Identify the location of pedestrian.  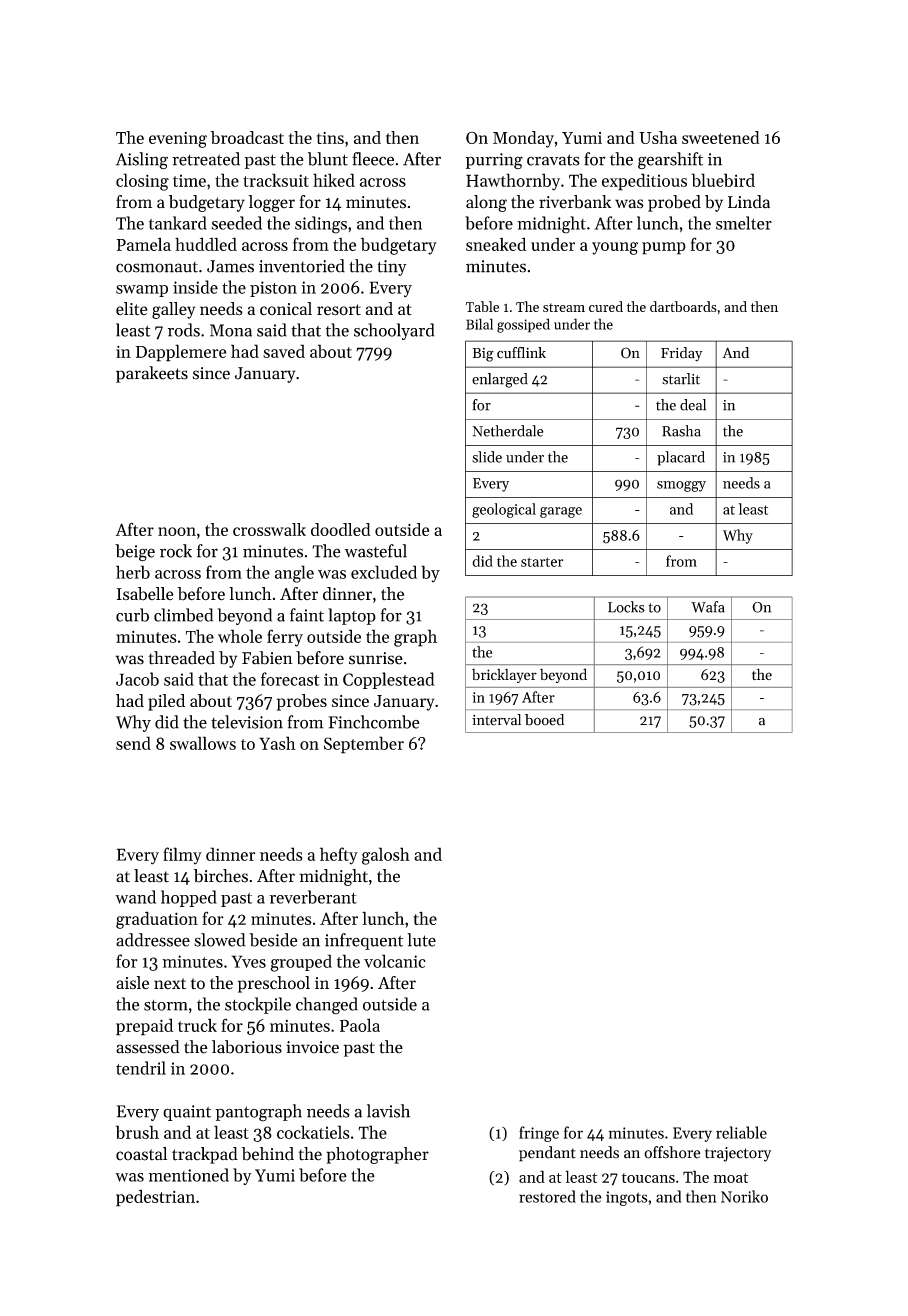
(155, 1198).
